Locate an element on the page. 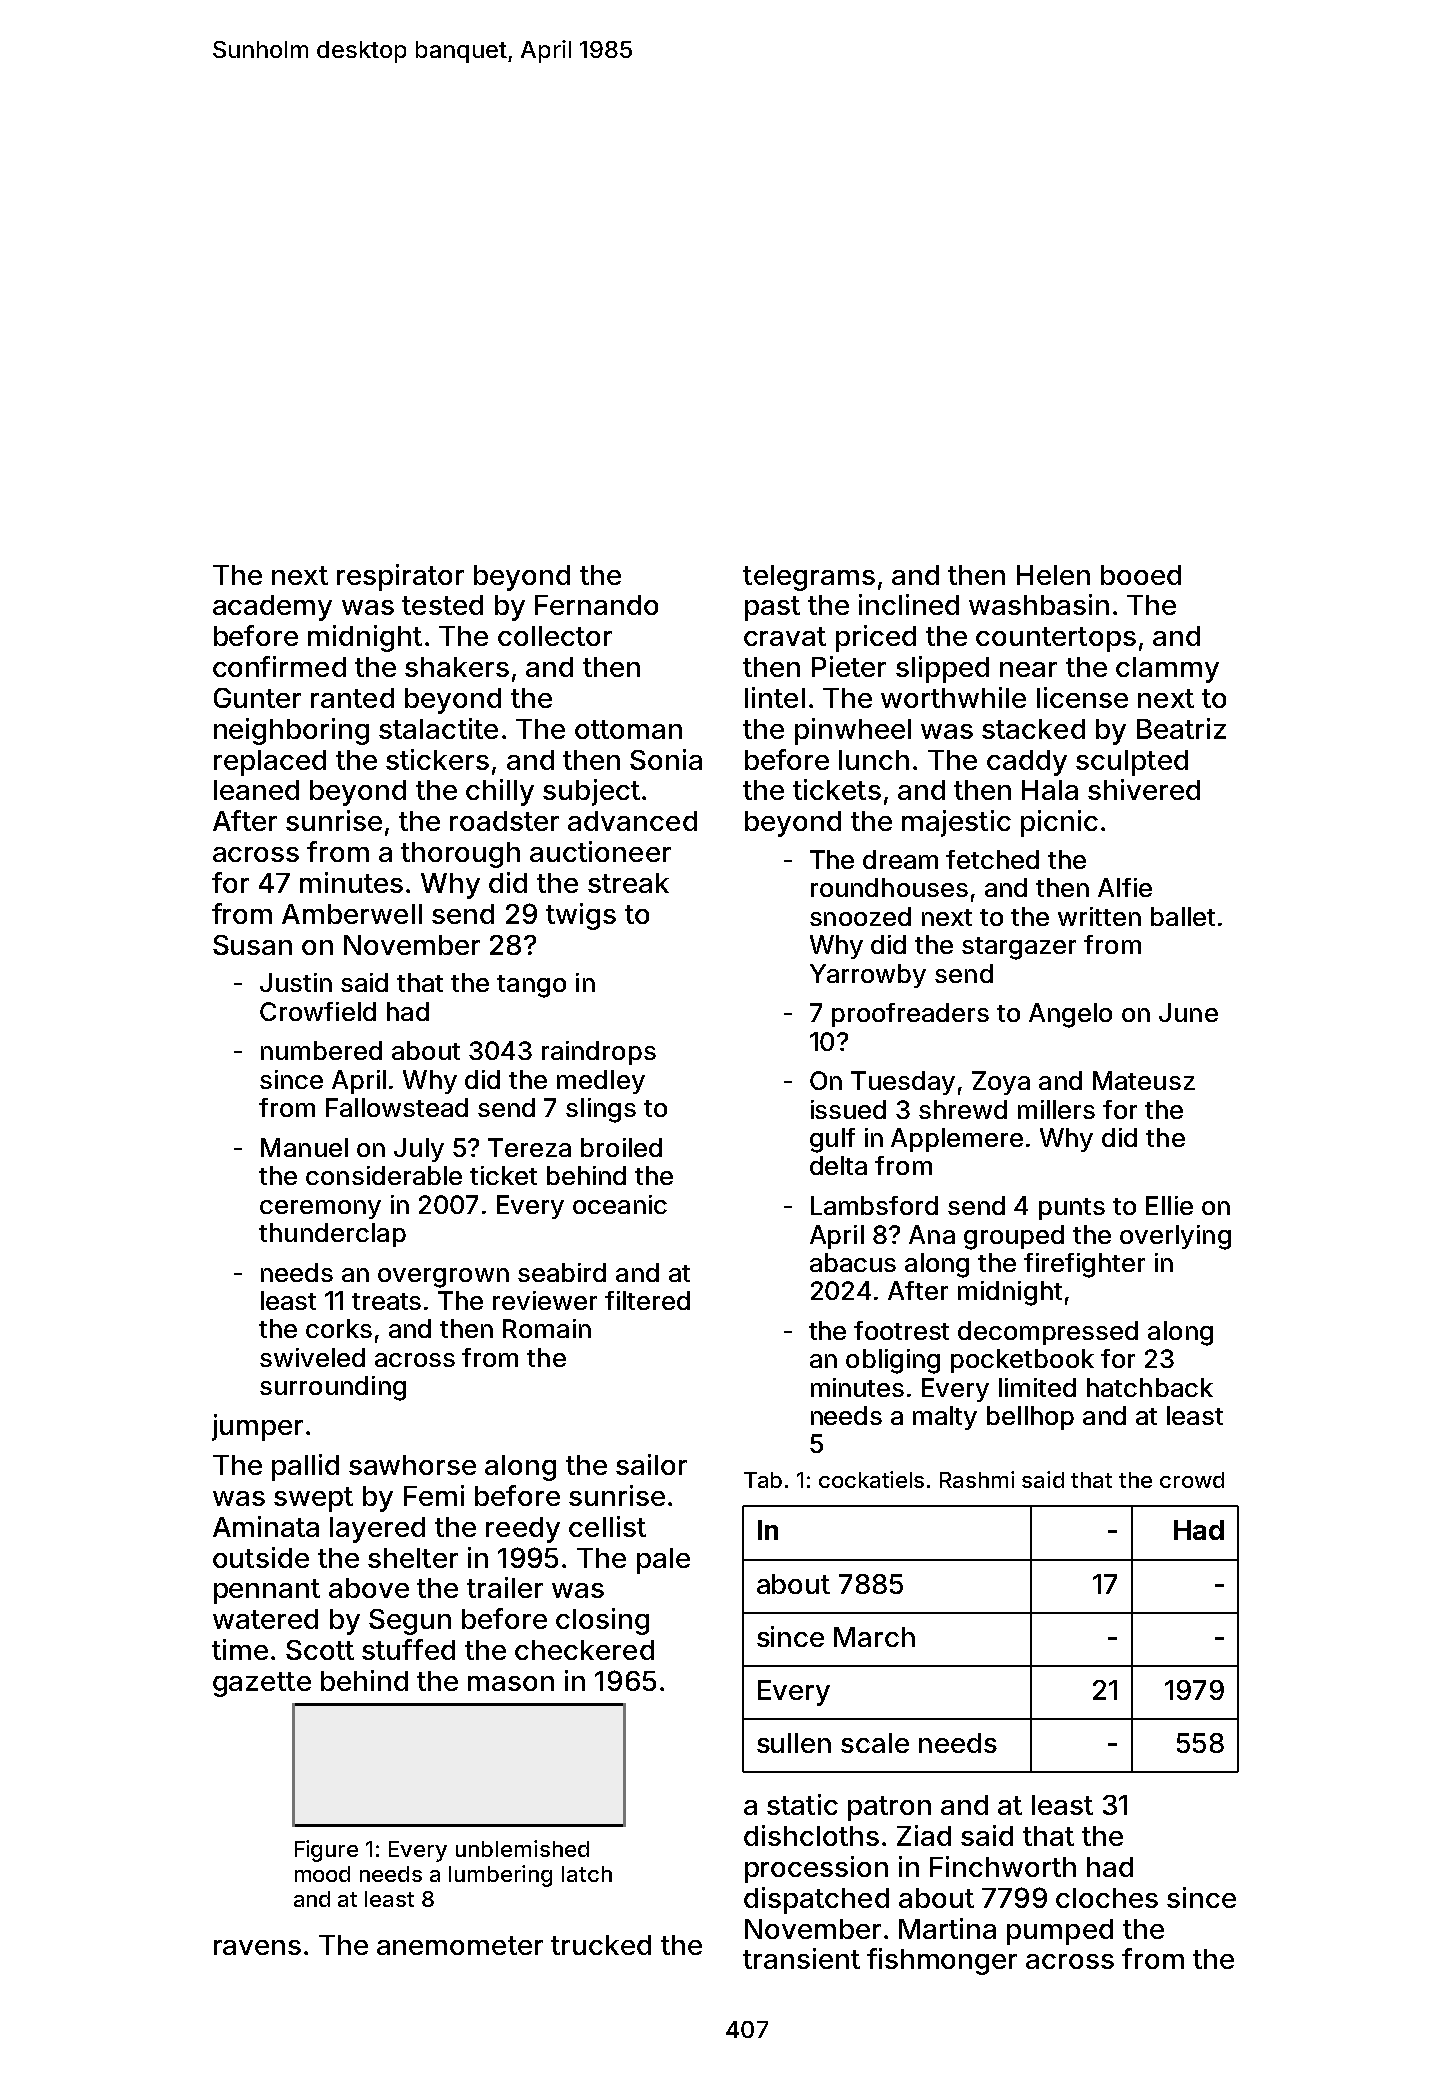  shivered is located at coordinates (1144, 789).
